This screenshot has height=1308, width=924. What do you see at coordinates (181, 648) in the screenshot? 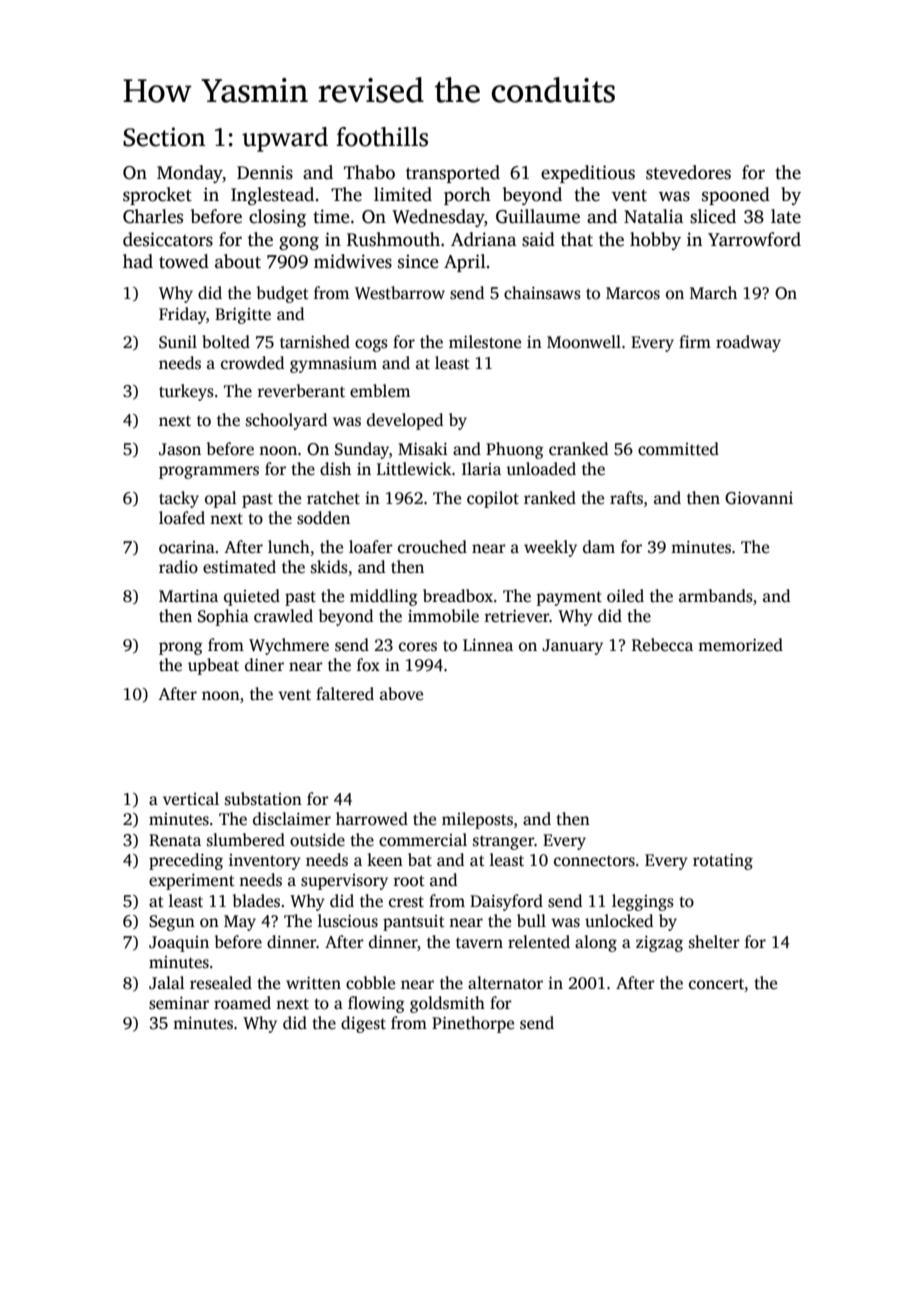
I see `prong` at bounding box center [181, 648].
